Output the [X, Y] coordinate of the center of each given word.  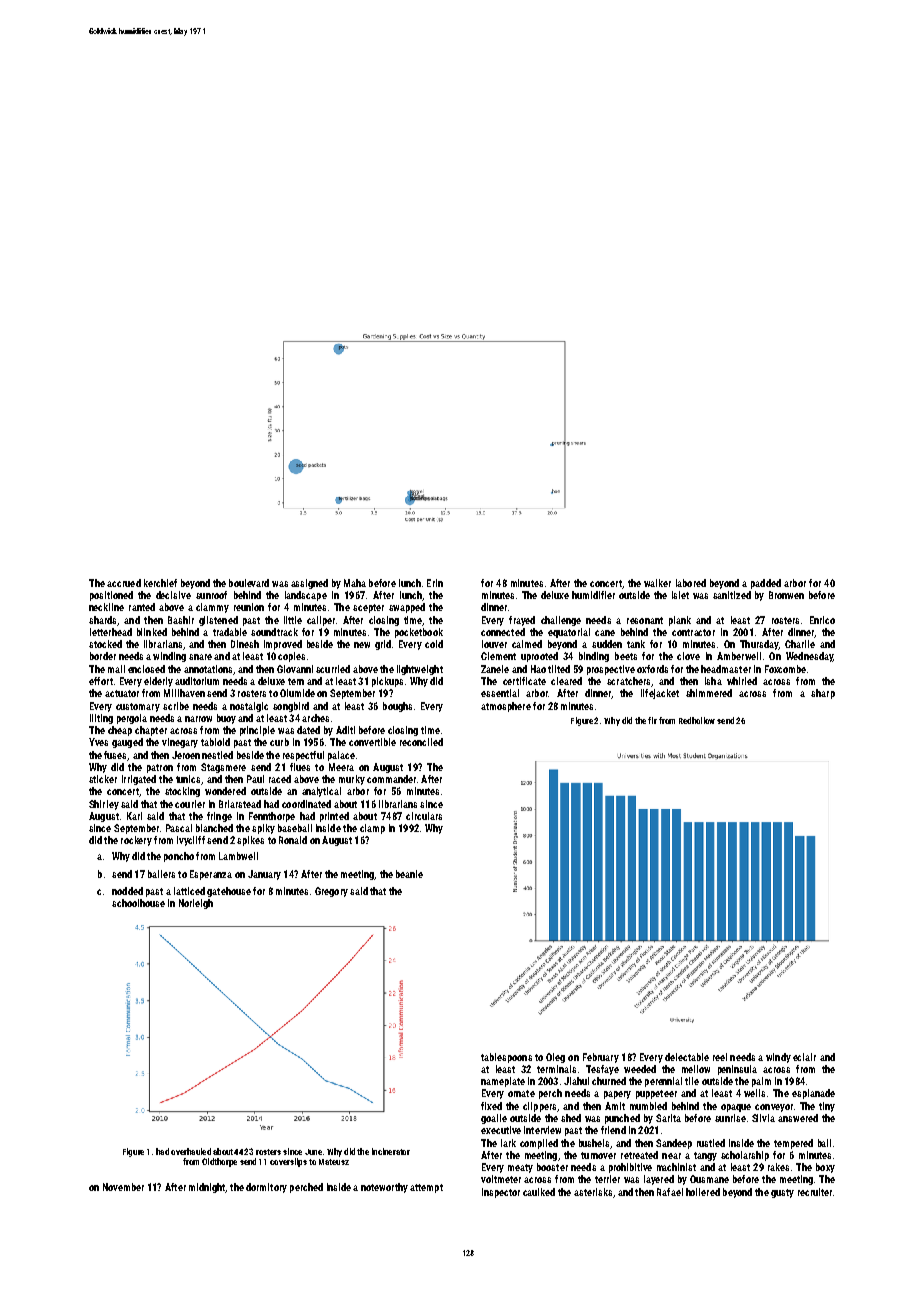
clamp [372, 829]
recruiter [815, 1192]
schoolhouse [138, 903]
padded [766, 584]
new [362, 645]
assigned [309, 584]
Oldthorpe [219, 1162]
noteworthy [384, 1188]
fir [652, 720]
